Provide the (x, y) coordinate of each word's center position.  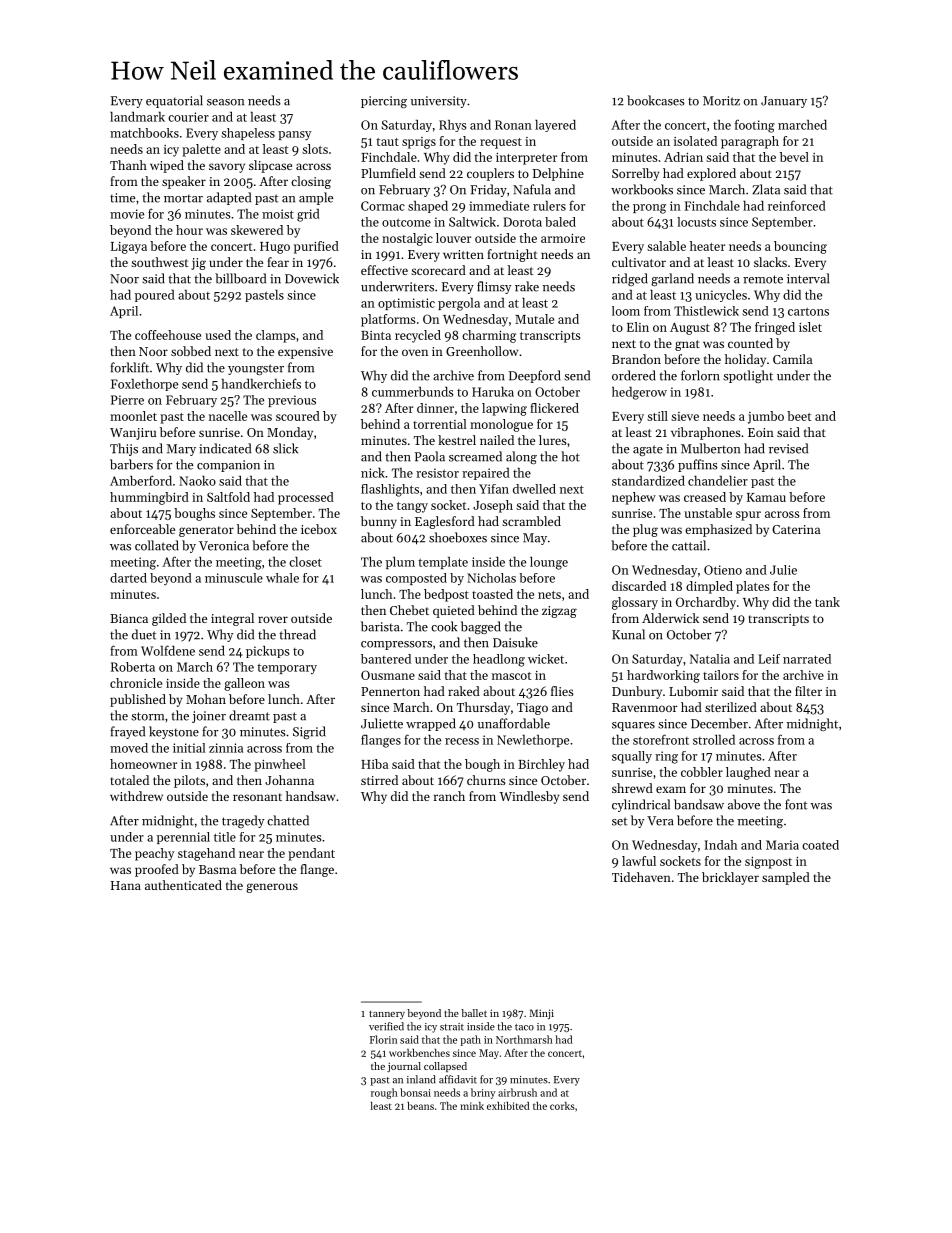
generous (272, 888)
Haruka (493, 392)
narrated (807, 659)
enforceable (142, 529)
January (784, 102)
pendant (311, 854)
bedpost (446, 595)
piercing (384, 102)
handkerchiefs (261, 383)
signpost (768, 863)
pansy (294, 136)
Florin (383, 1039)
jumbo (766, 417)
